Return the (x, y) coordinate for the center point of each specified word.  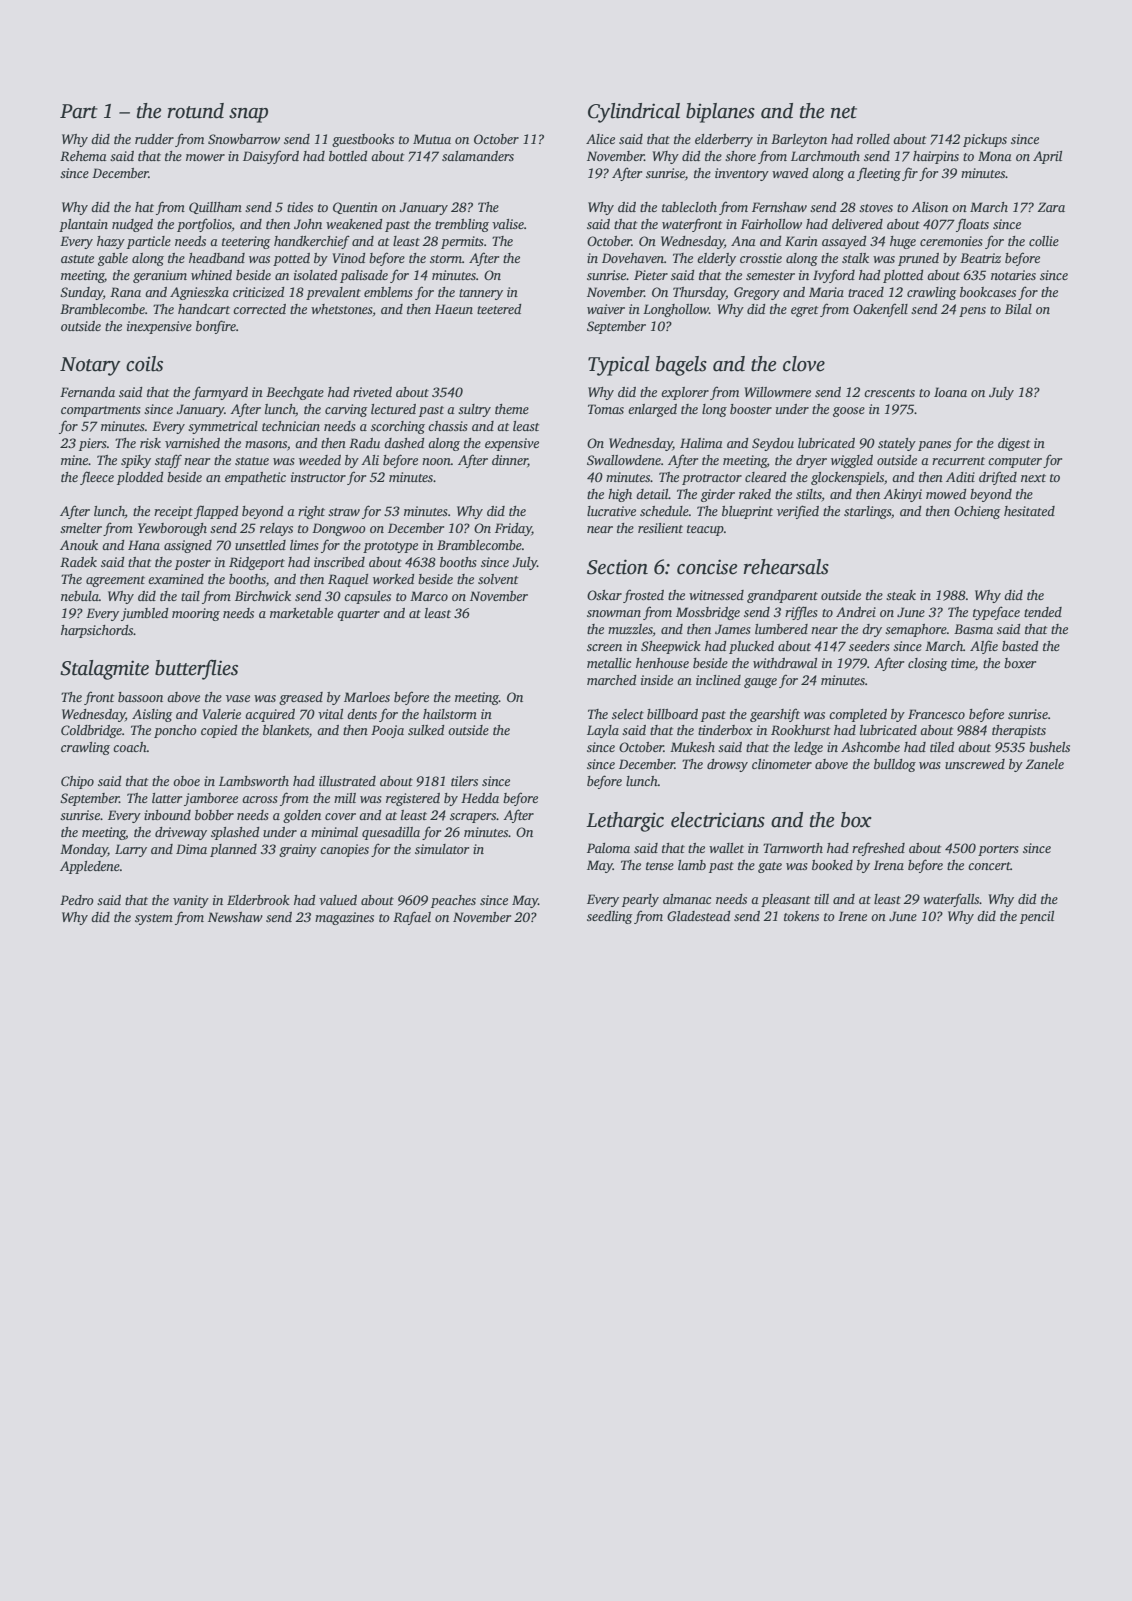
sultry (474, 410)
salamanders (478, 156)
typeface (996, 613)
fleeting (879, 174)
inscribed (339, 562)
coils (144, 364)
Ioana (950, 392)
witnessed (716, 595)
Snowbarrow (244, 139)
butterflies (196, 669)
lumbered (781, 629)
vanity (191, 901)
